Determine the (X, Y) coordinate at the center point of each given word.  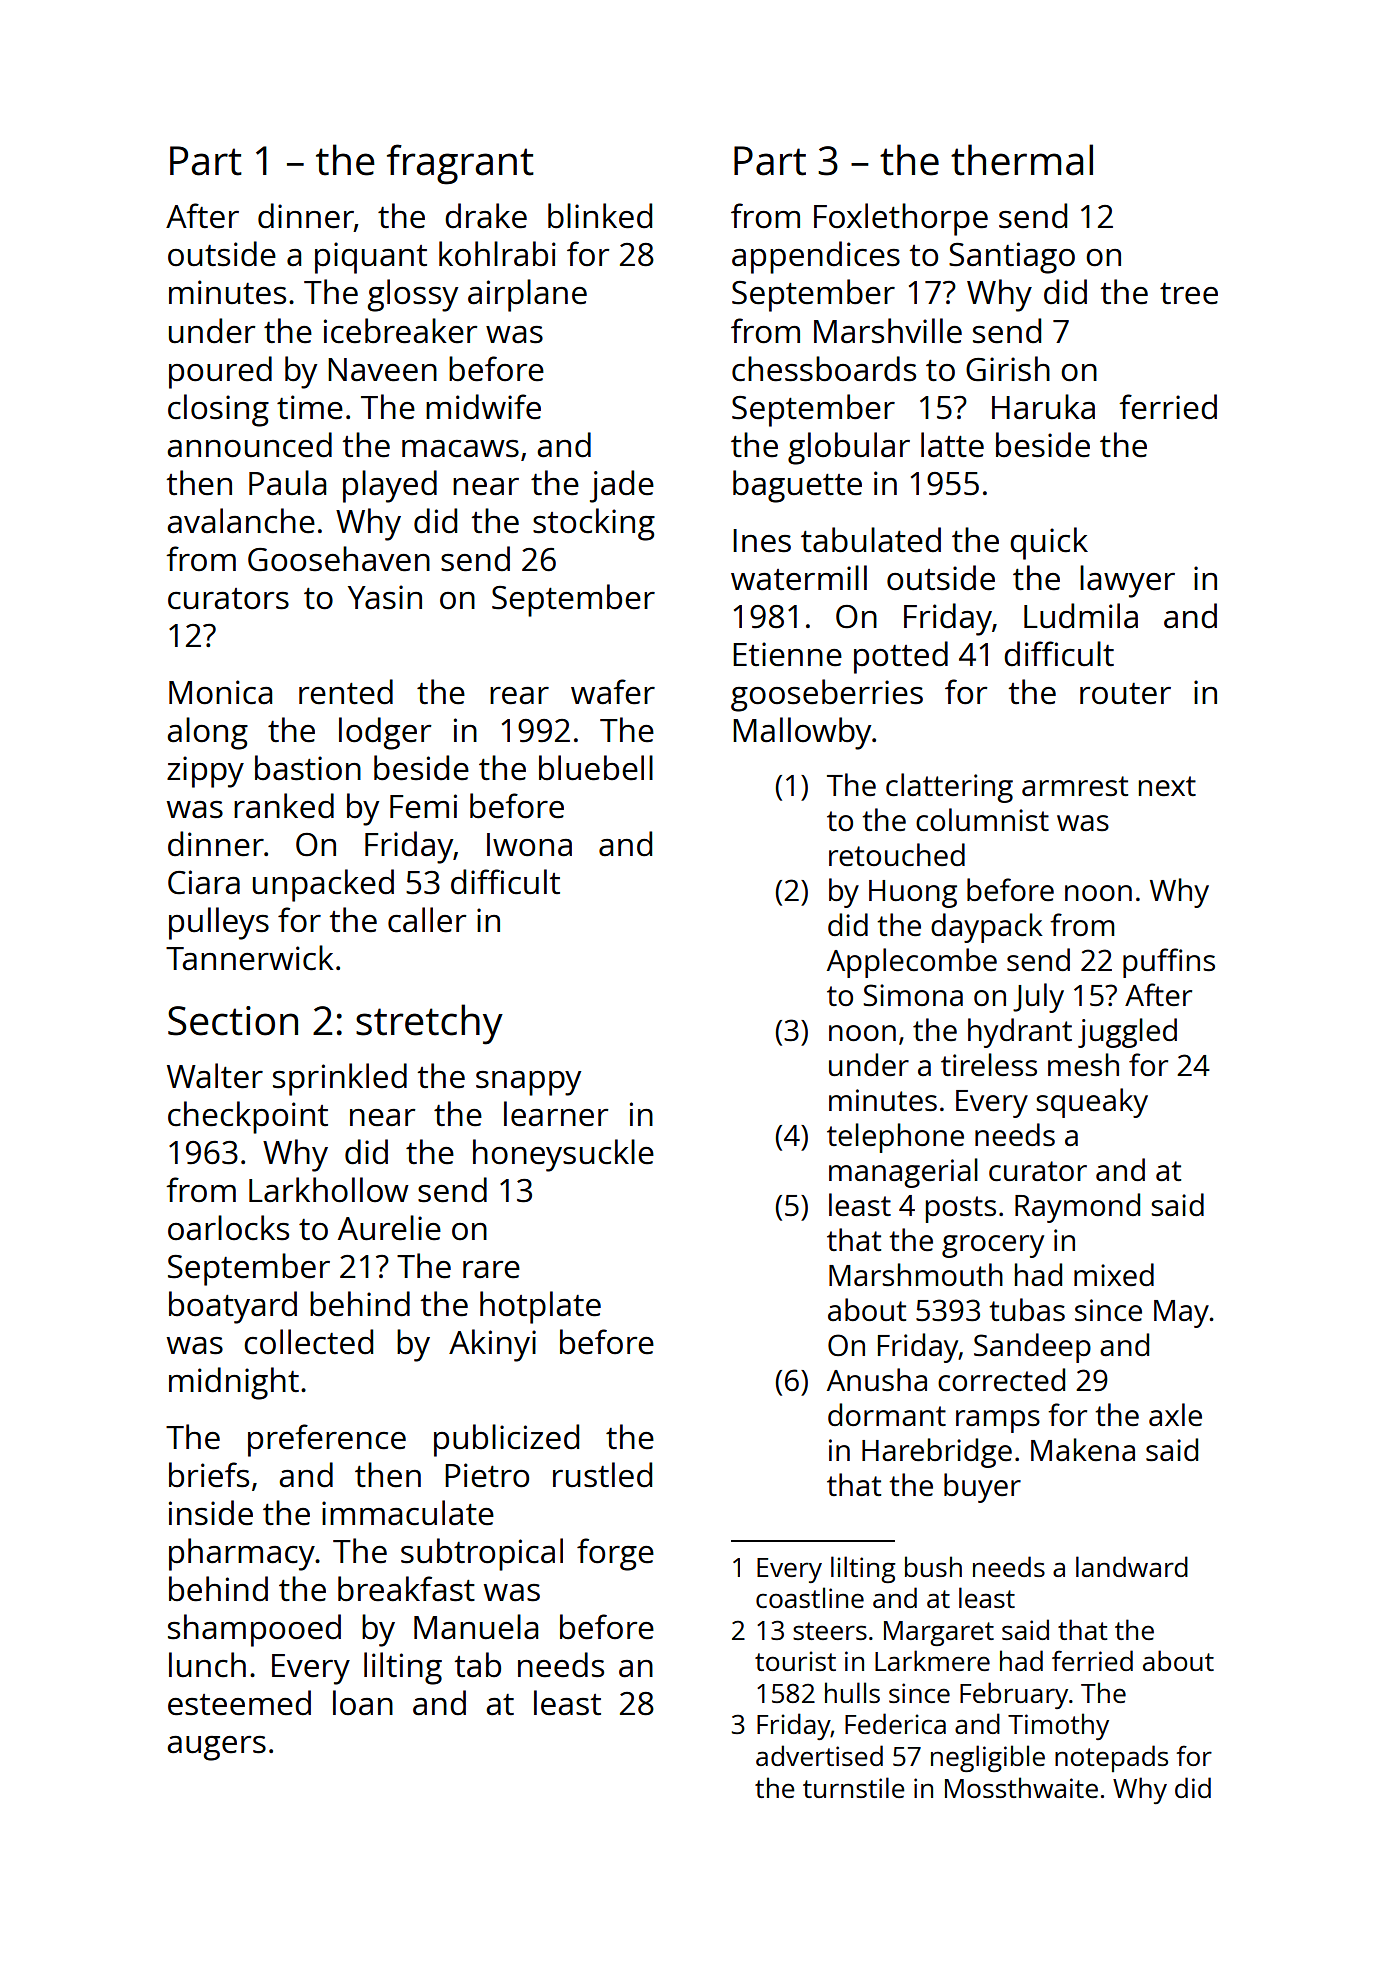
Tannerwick (250, 958)
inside (211, 1513)
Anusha (877, 1380)
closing (218, 410)
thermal (1022, 160)
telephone (895, 1138)
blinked (600, 216)
